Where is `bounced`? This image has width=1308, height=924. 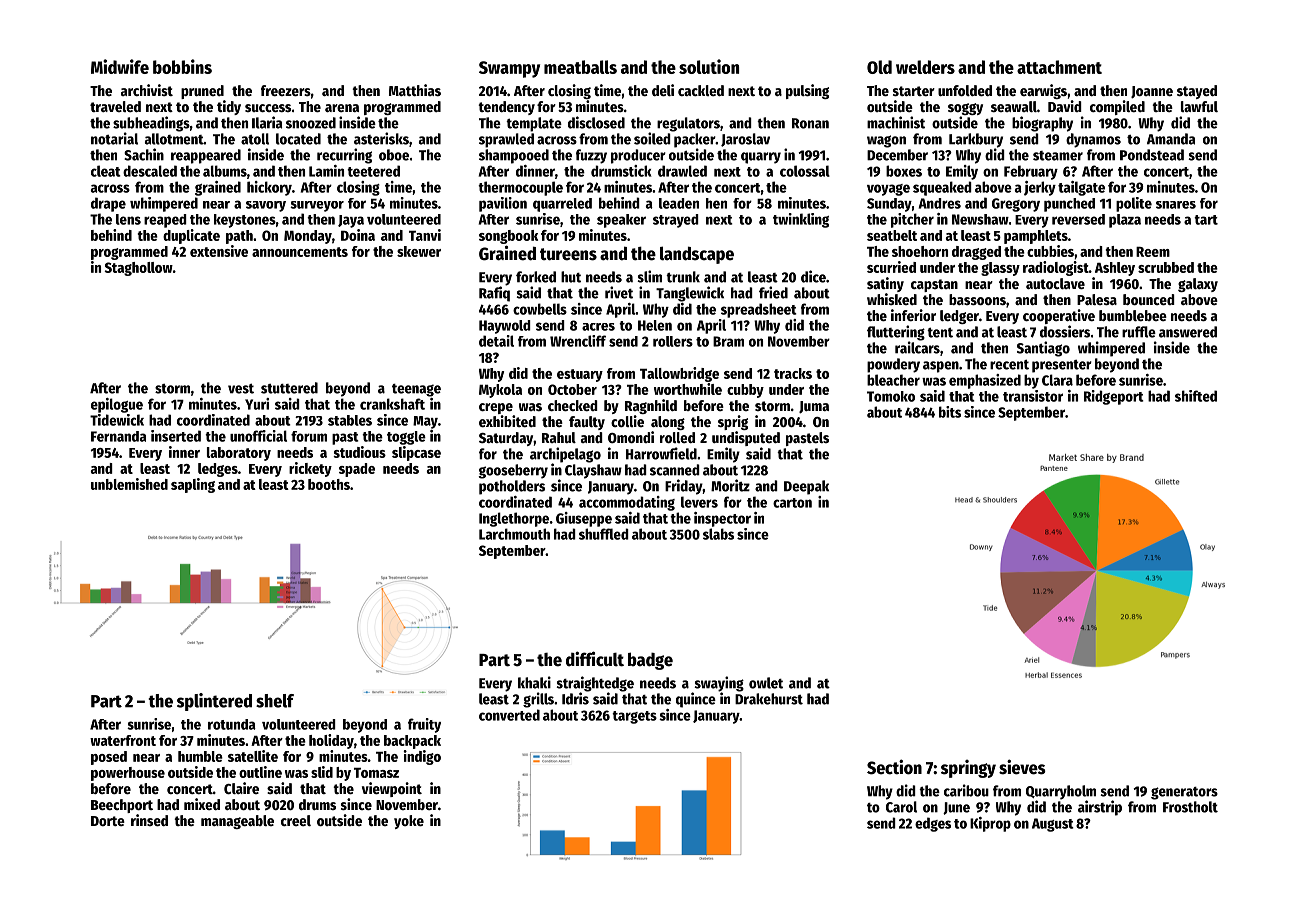 bounced is located at coordinates (1149, 299).
